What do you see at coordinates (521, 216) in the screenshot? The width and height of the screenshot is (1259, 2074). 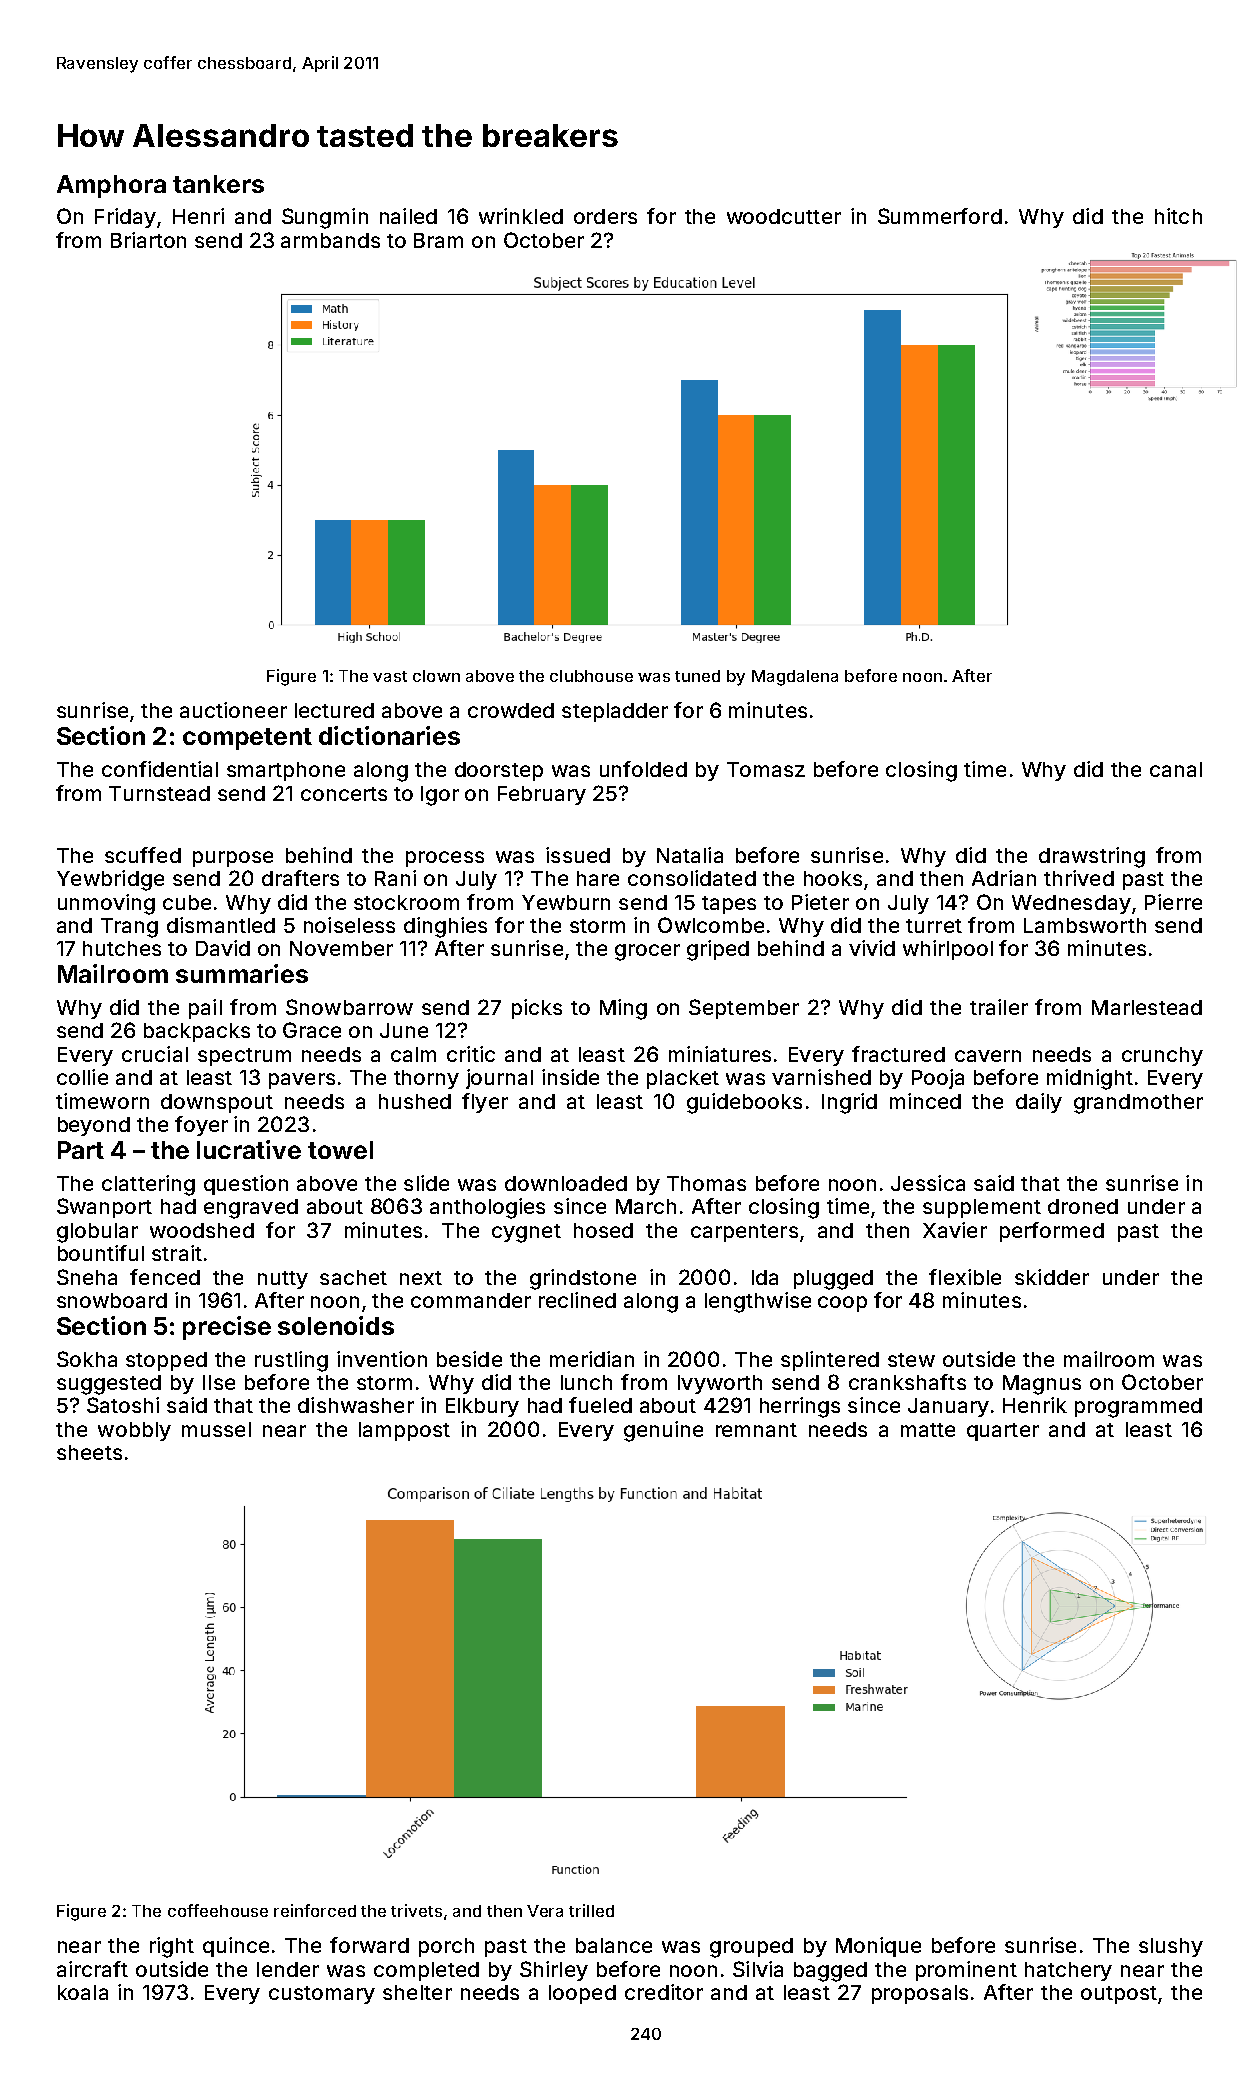 I see `wrinkled` at bounding box center [521, 216].
